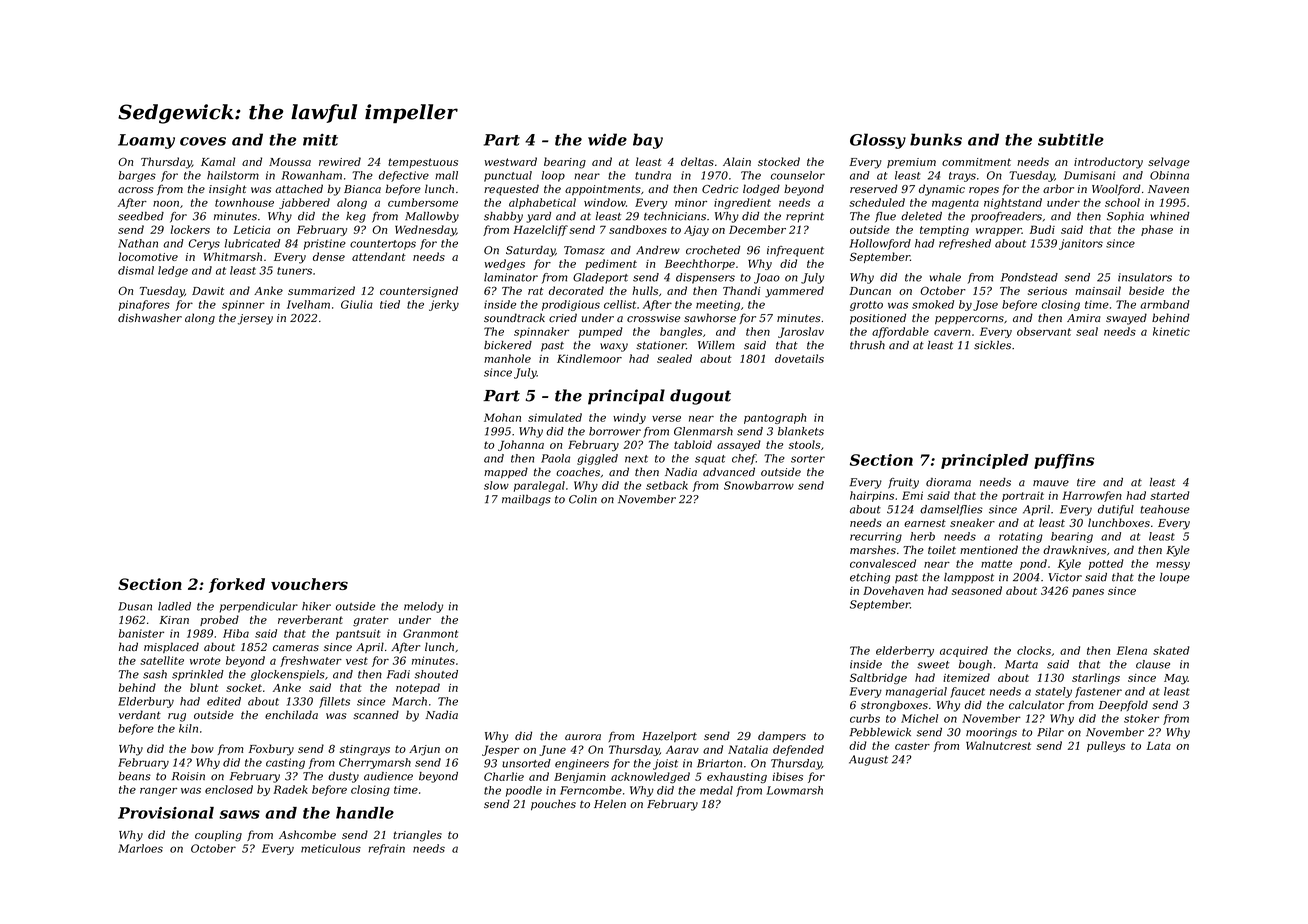  I want to click on Charlie, so click(504, 776).
